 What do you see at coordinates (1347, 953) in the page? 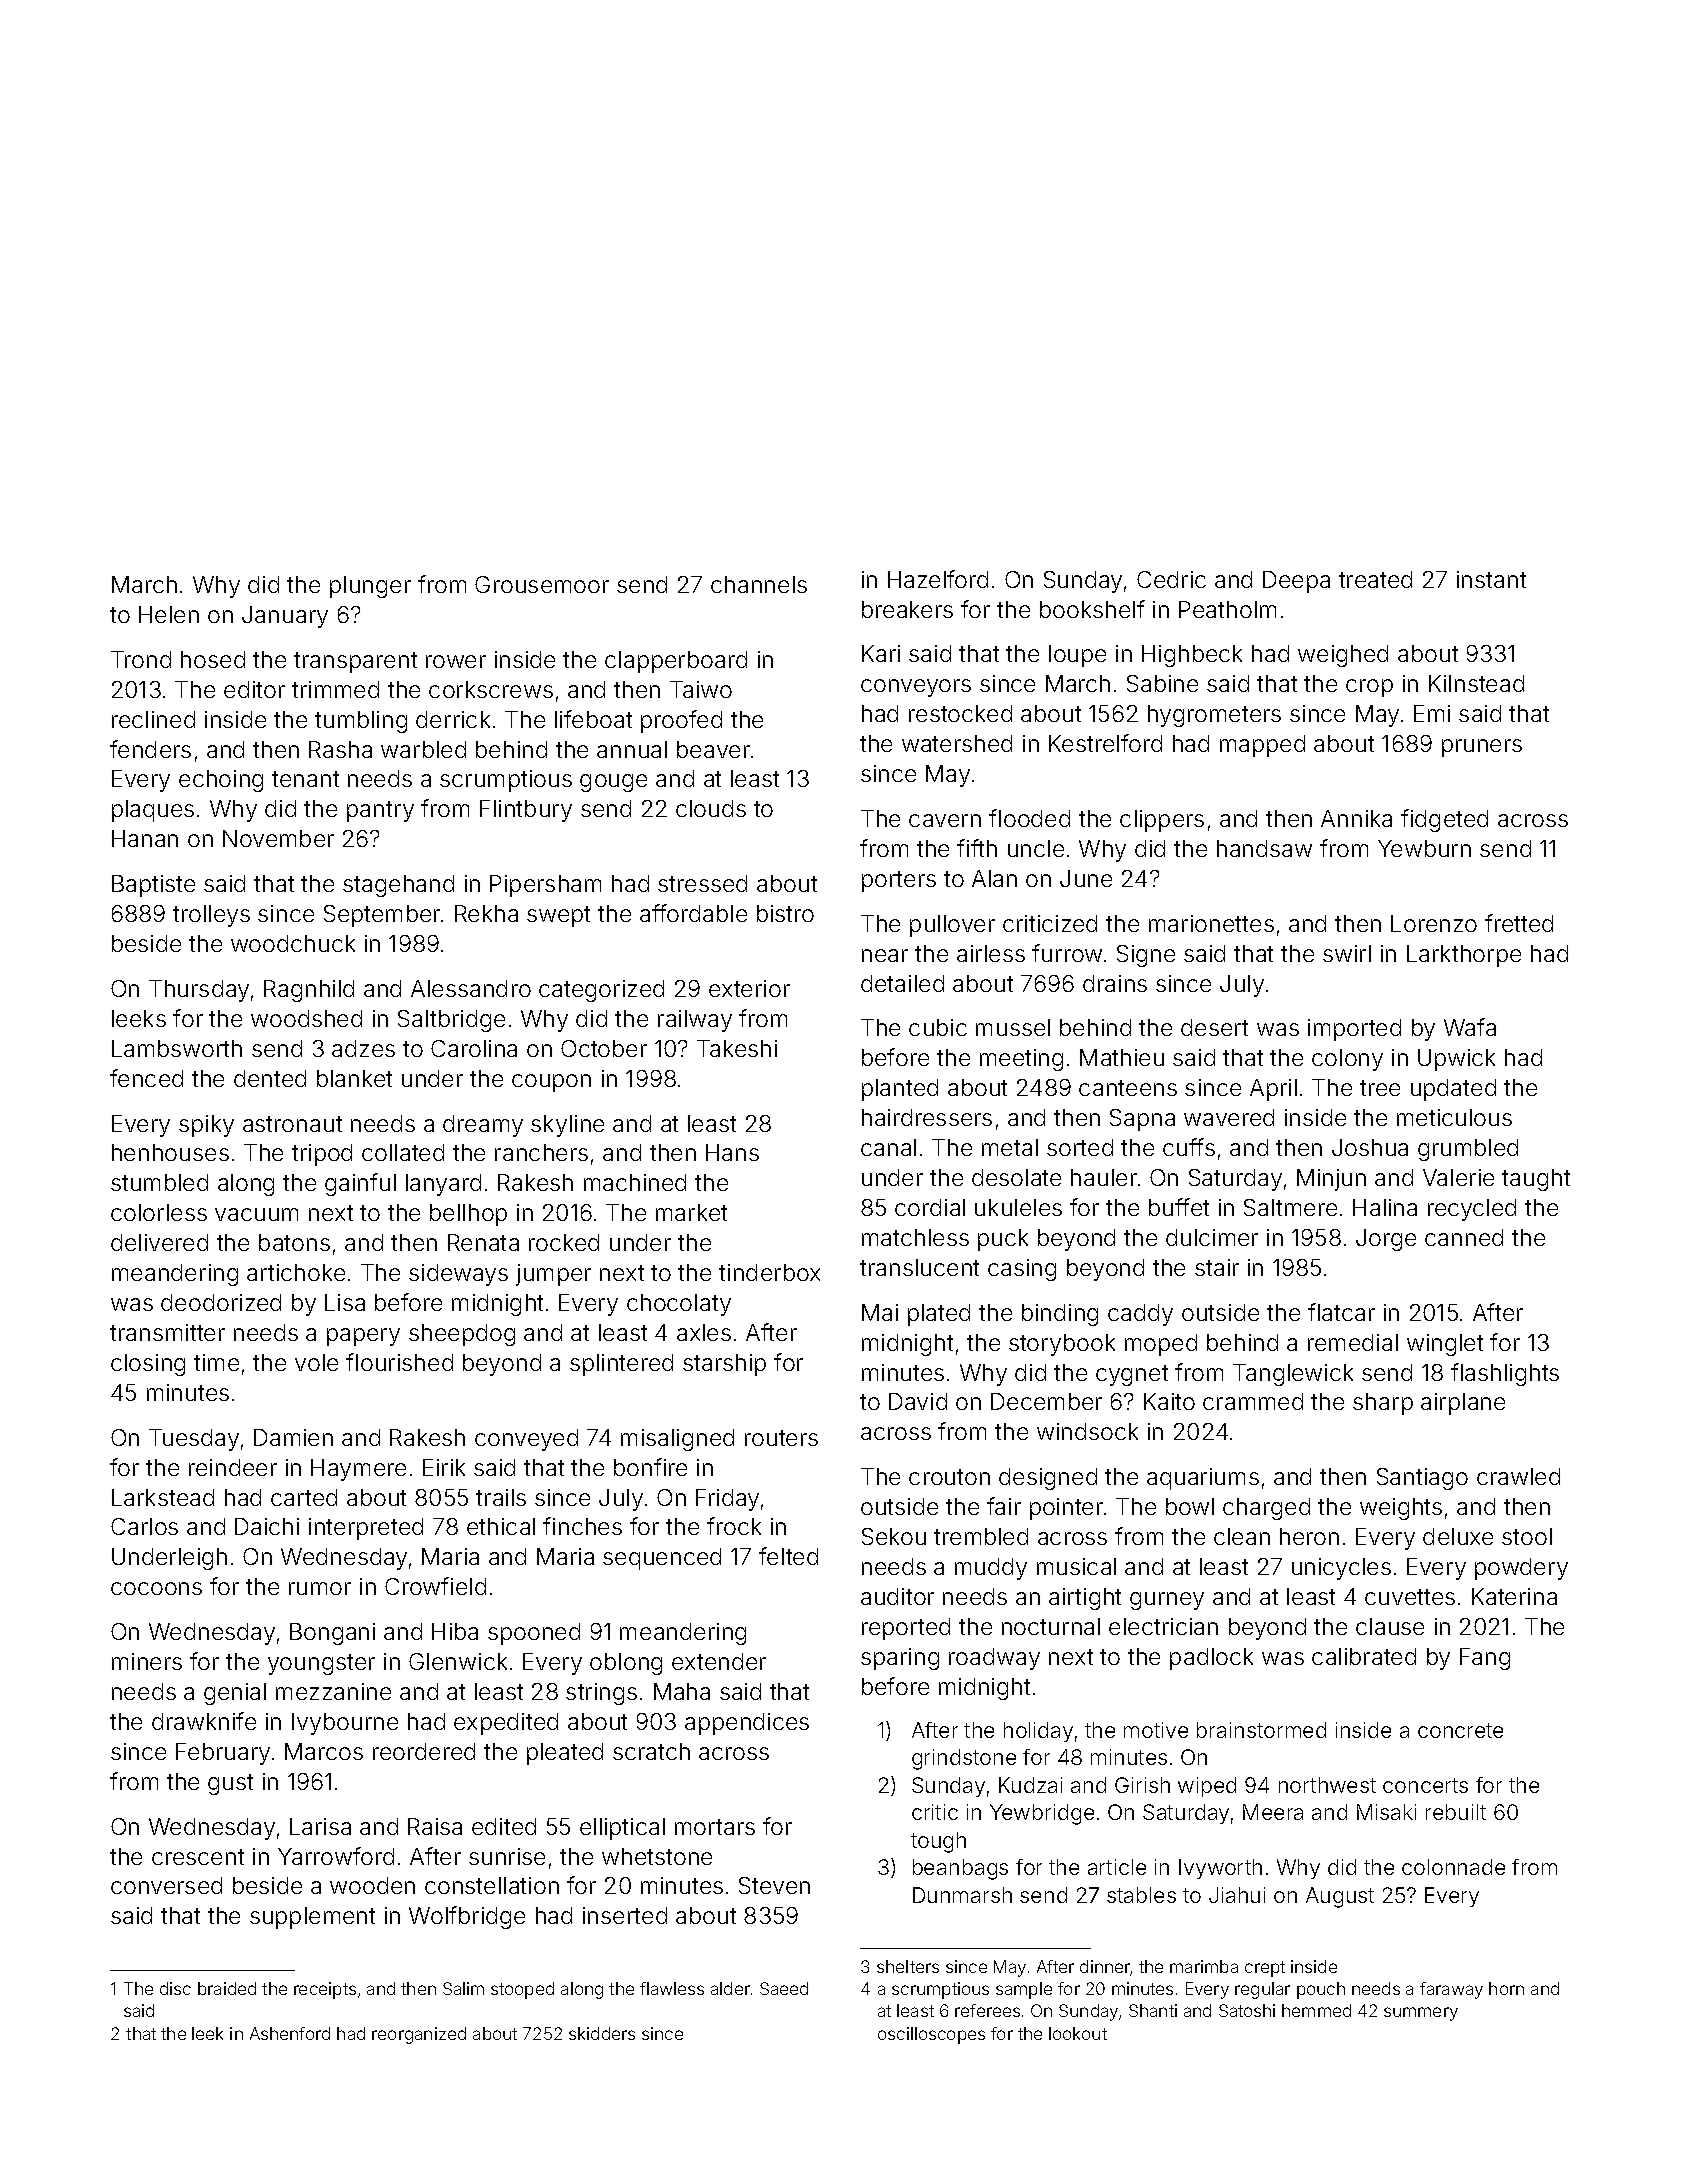
I see `swirl` at bounding box center [1347, 953].
